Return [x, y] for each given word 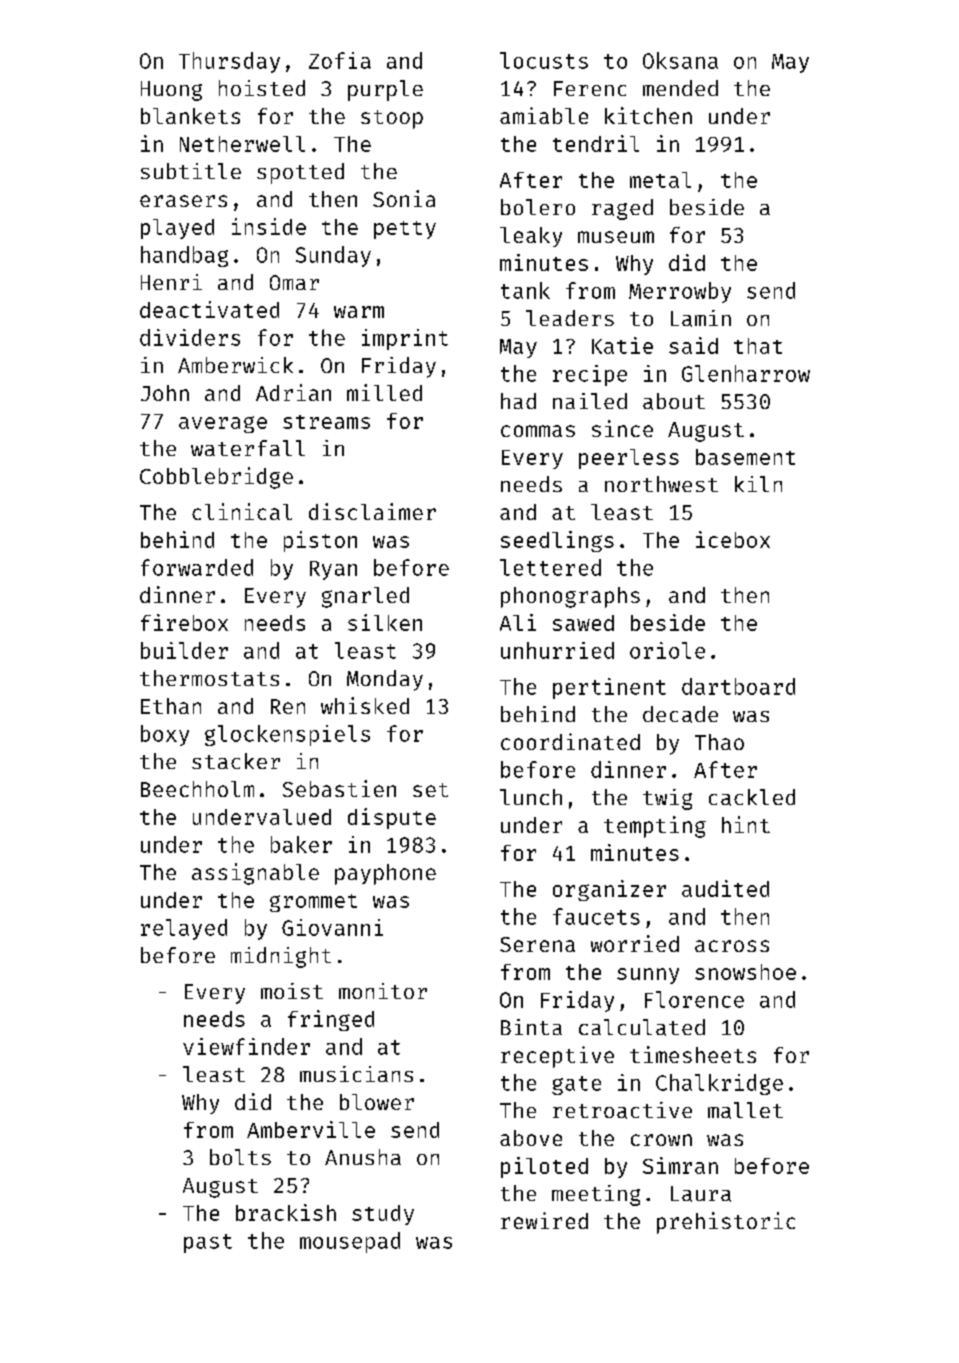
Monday [385, 680]
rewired [544, 1220]
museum [616, 237]
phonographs [570, 597]
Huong [171, 91]
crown [661, 1140]
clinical [242, 511]
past [208, 1243]
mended [680, 88]
